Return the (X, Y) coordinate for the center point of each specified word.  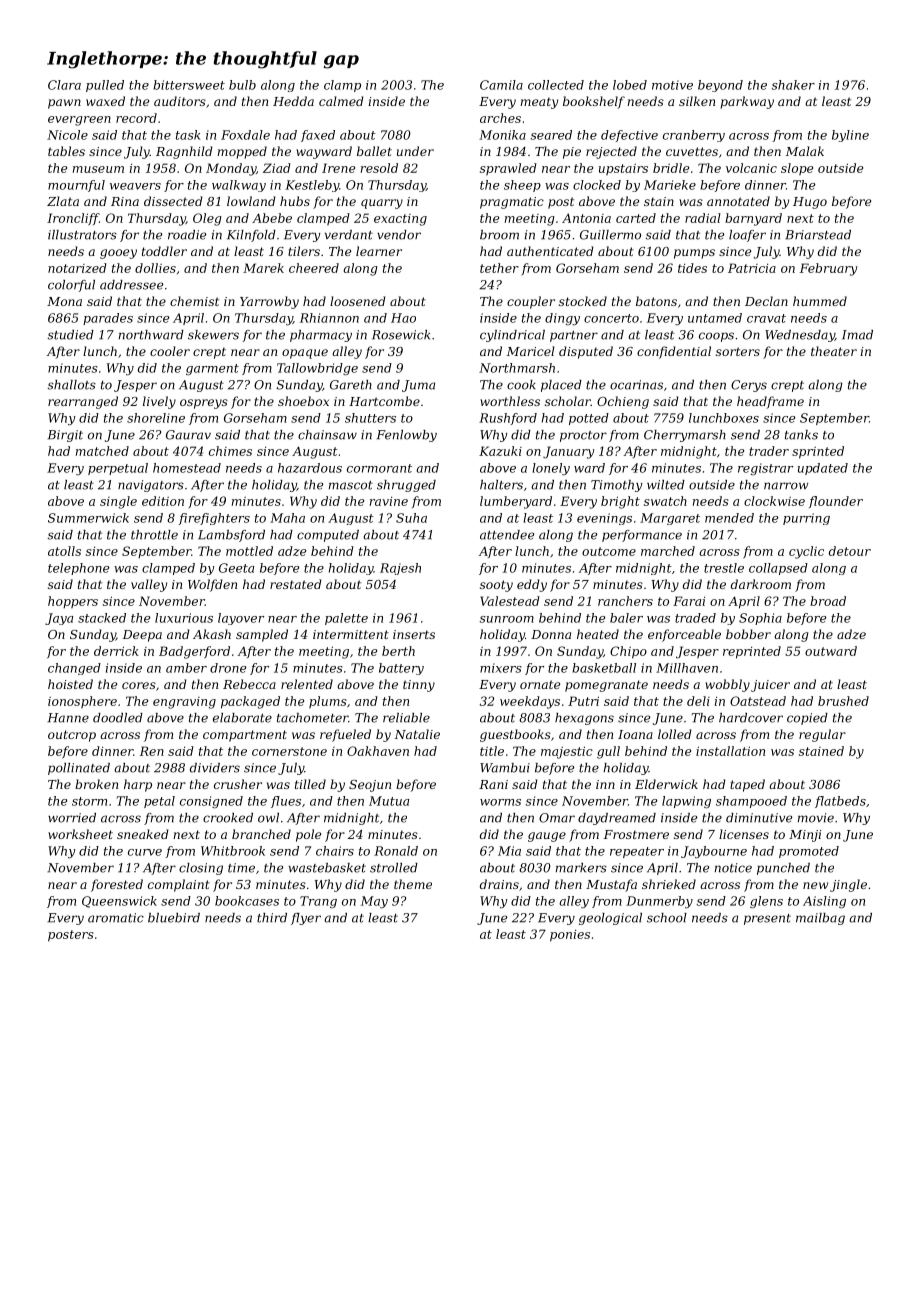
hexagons (584, 719)
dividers (215, 768)
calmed (341, 101)
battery (401, 669)
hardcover (751, 718)
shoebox (303, 401)
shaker (793, 85)
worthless (510, 401)
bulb (242, 85)
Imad (857, 335)
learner (379, 251)
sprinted (818, 452)
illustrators (82, 235)
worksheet (80, 834)
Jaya (59, 619)
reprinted (752, 652)
